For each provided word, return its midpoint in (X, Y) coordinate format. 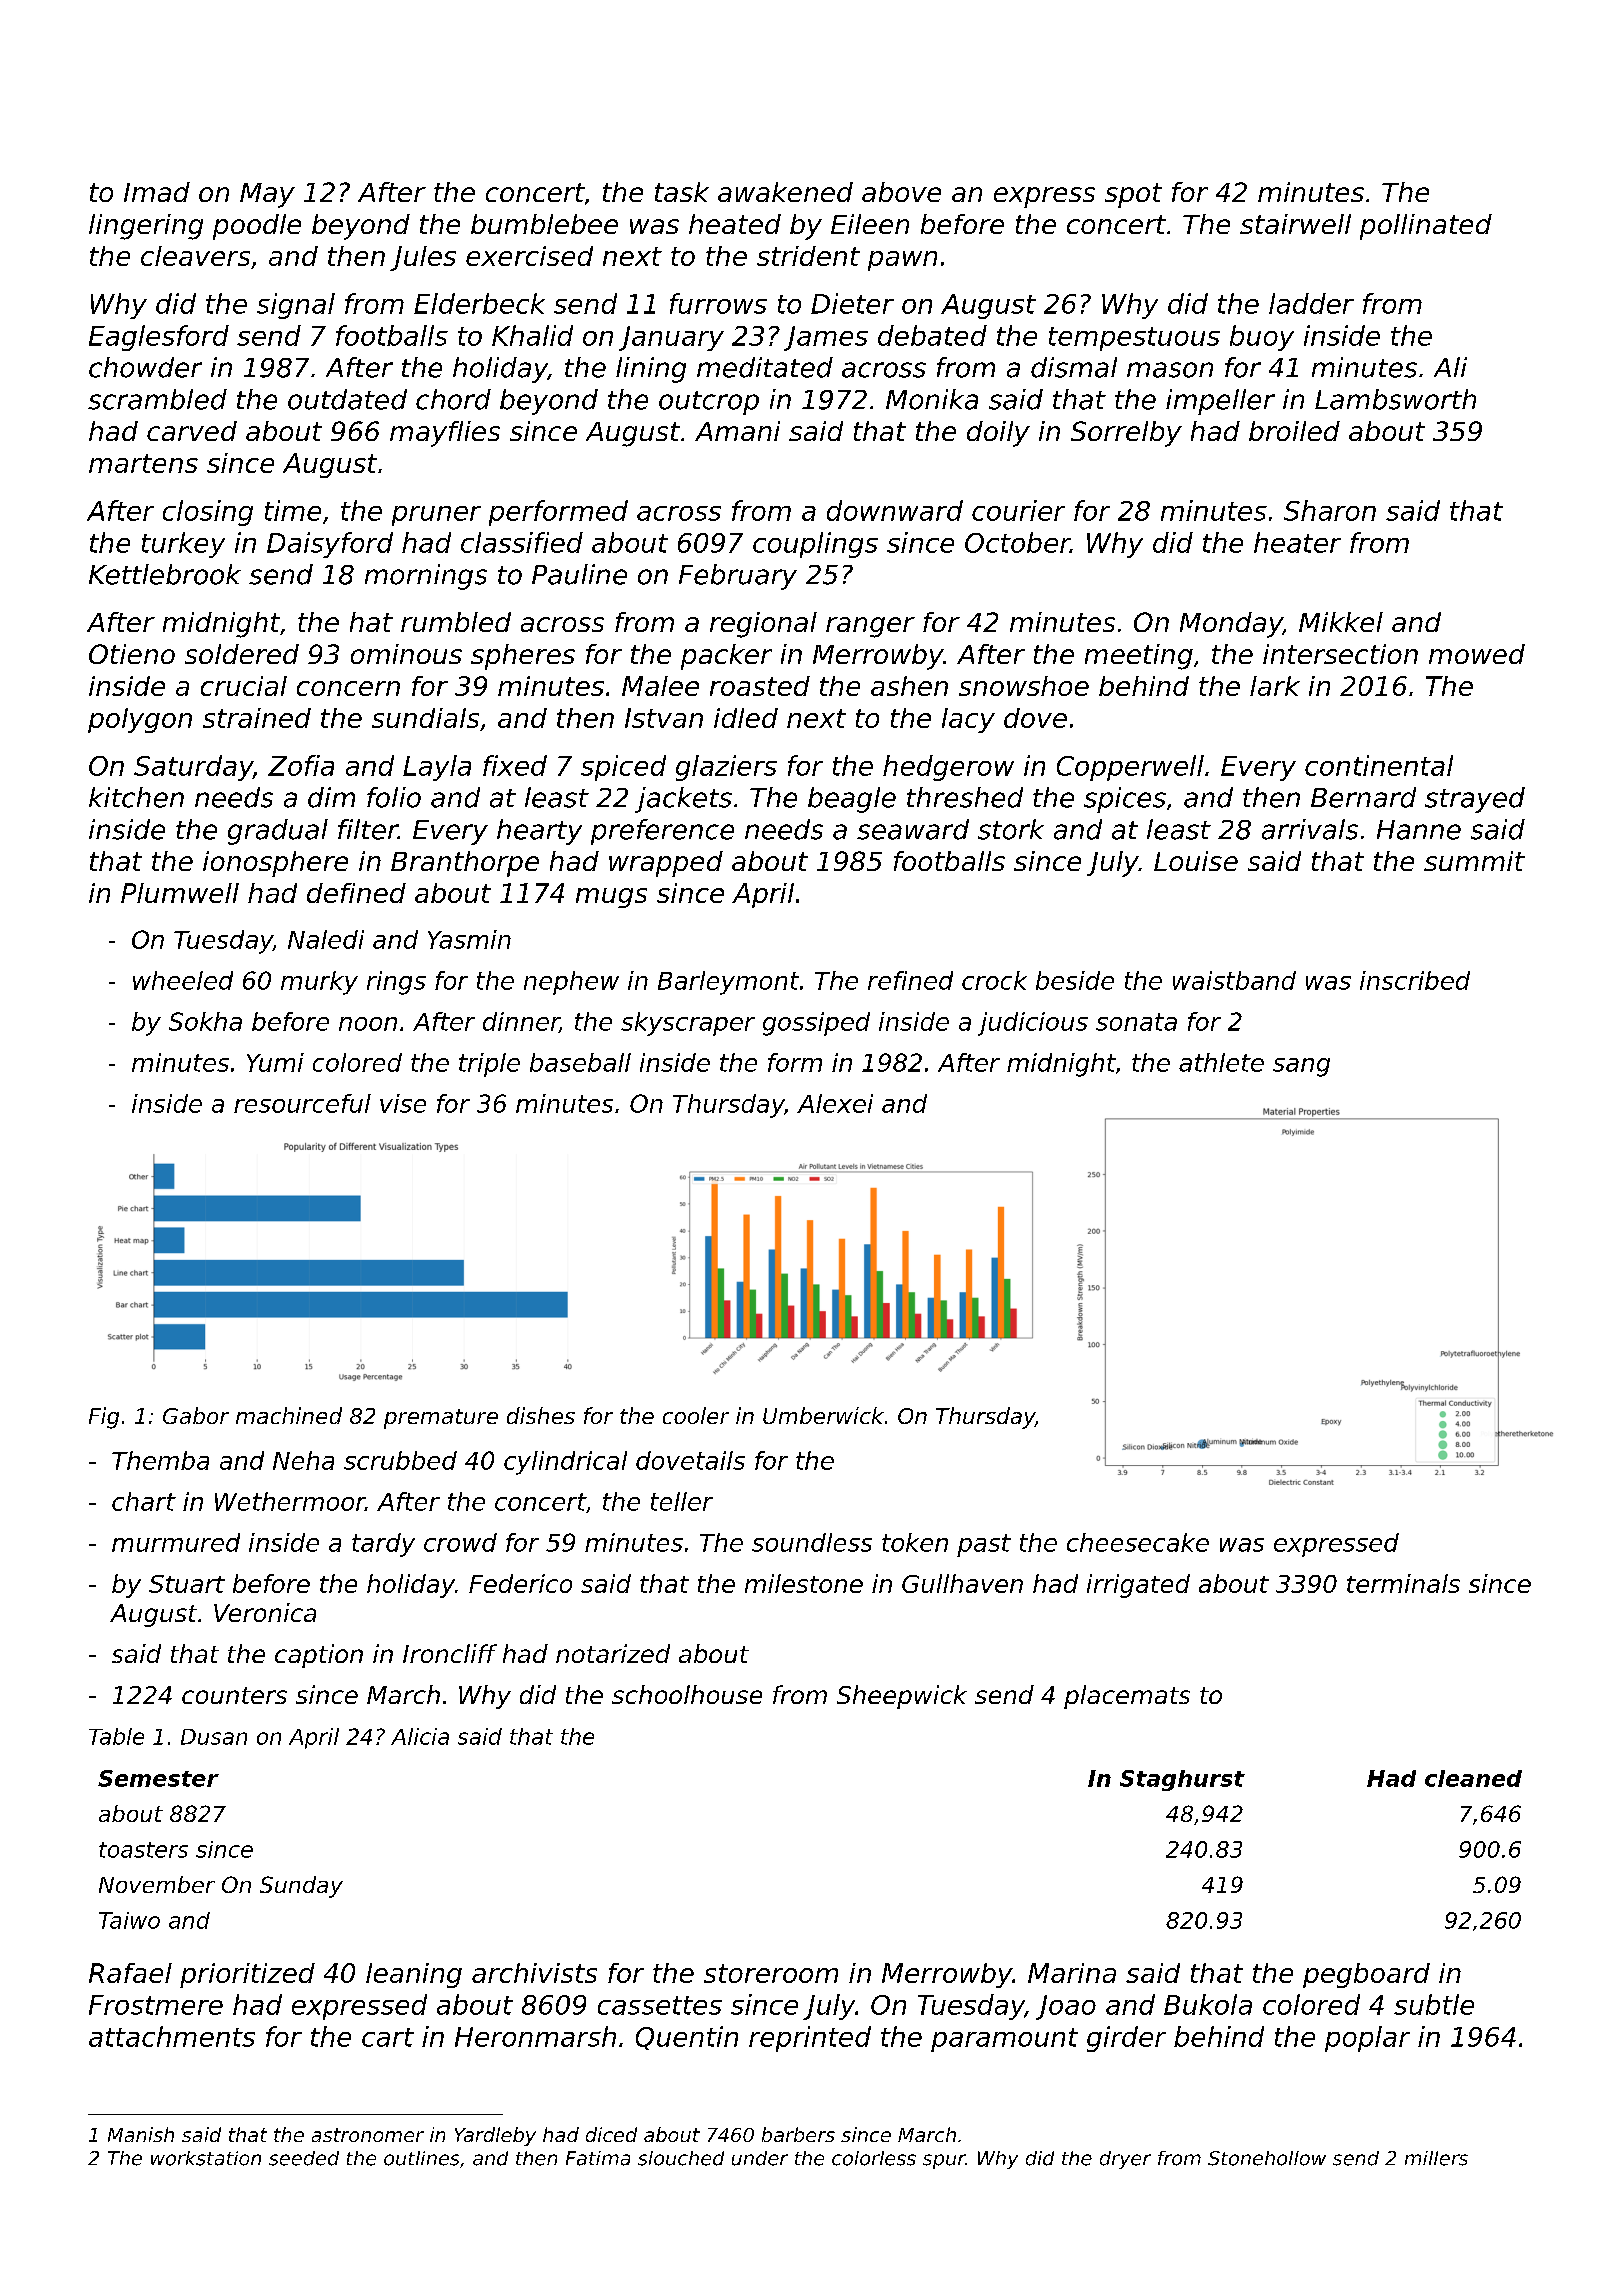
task (682, 192)
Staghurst (1182, 1780)
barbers (798, 2134)
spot (1133, 195)
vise (403, 1103)
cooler (696, 1415)
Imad (157, 192)
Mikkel (1341, 622)
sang (1301, 1067)
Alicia (420, 1736)
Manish (141, 2134)
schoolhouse (687, 1694)
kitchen (136, 797)
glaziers (726, 768)
